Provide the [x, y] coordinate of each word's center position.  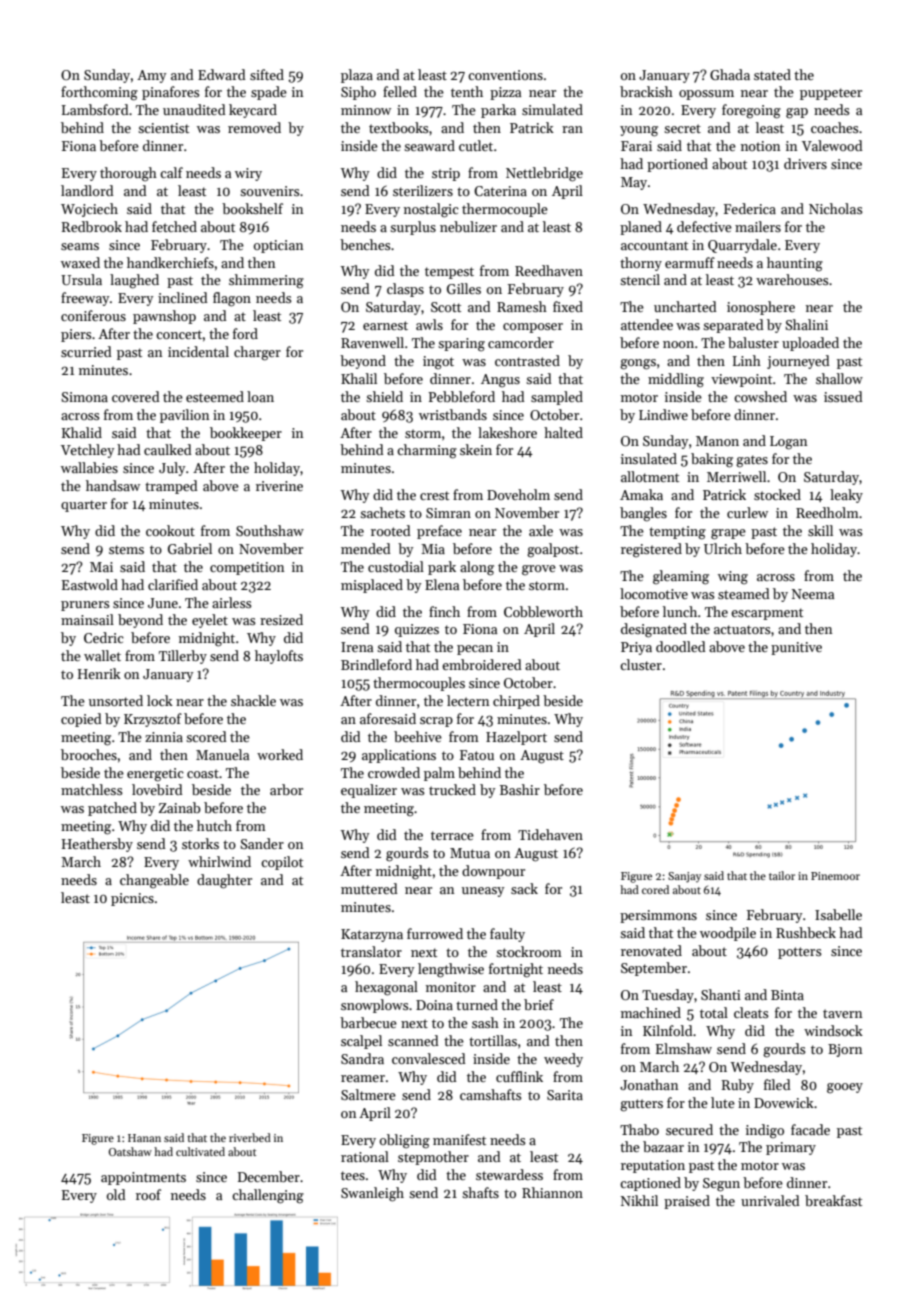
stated [772, 74]
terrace [452, 835]
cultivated [200, 1151]
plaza [357, 76]
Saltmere [368, 1094]
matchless [92, 789]
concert [179, 334]
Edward [222, 74]
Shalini [806, 324]
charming [427, 451]
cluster [641, 664]
